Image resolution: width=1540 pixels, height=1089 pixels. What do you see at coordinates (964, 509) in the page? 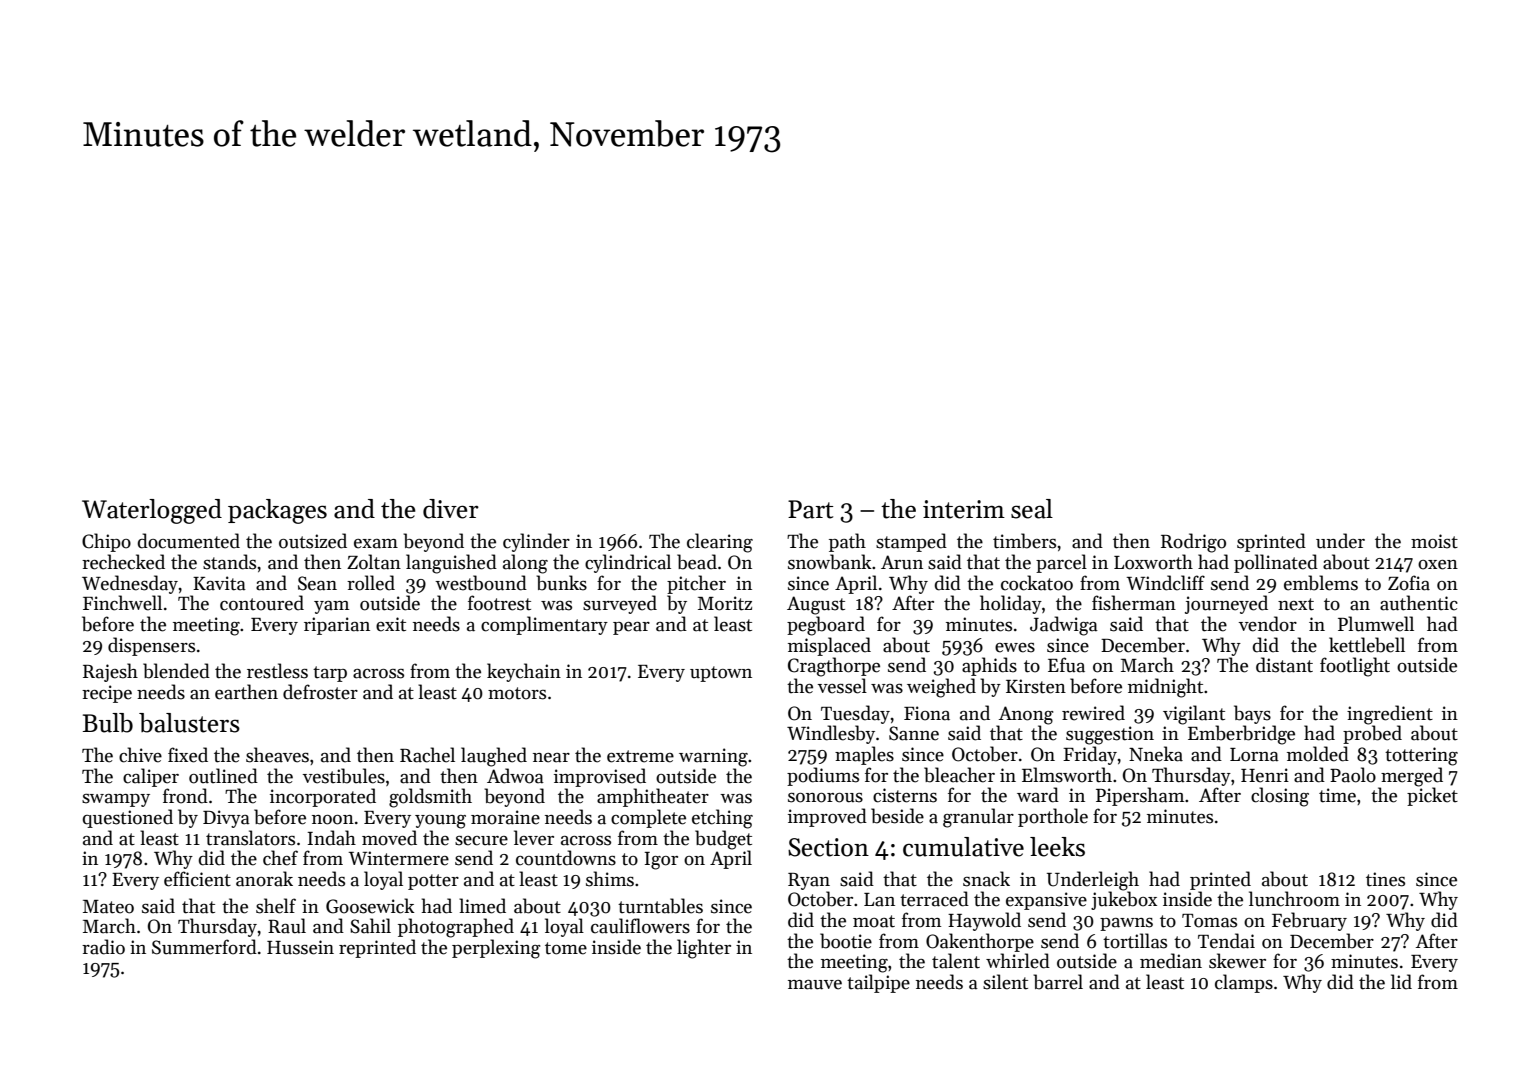
I see `interim` at bounding box center [964, 509].
